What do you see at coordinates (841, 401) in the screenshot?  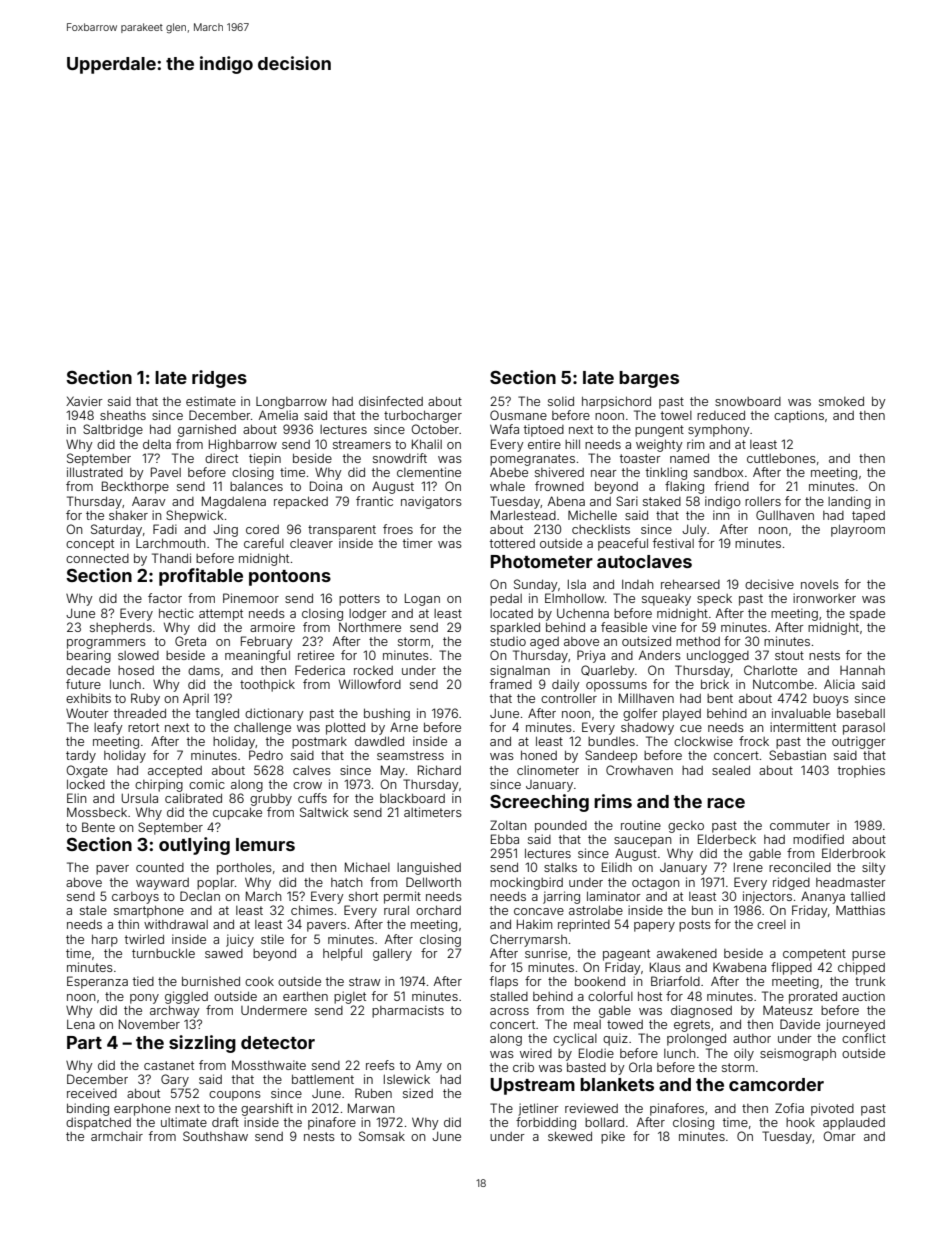 I see `smoked` at bounding box center [841, 401].
